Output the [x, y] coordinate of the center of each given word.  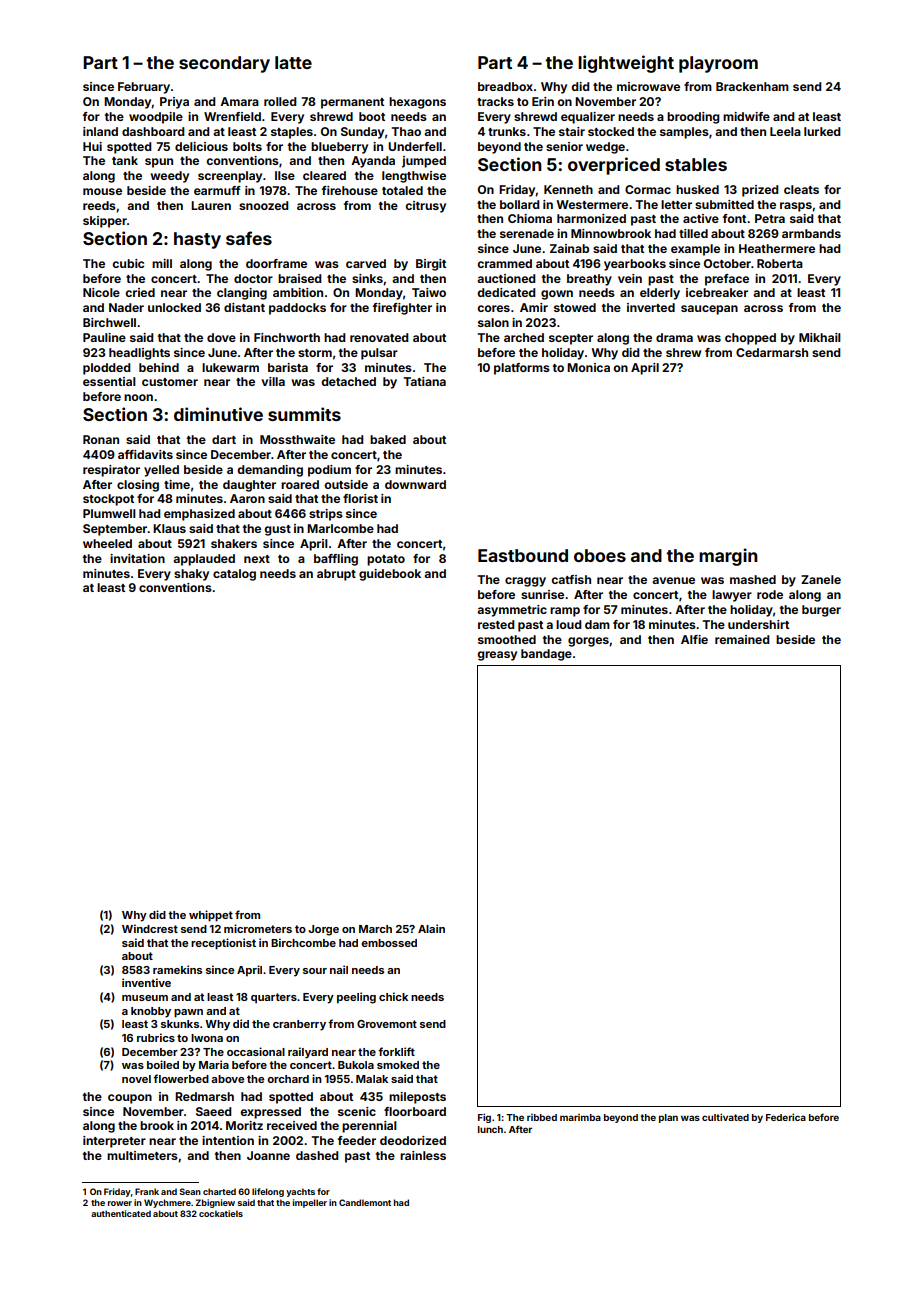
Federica [786, 1117]
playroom [718, 64]
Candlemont [365, 1202]
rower [120, 1203]
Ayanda [373, 162]
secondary [224, 64]
